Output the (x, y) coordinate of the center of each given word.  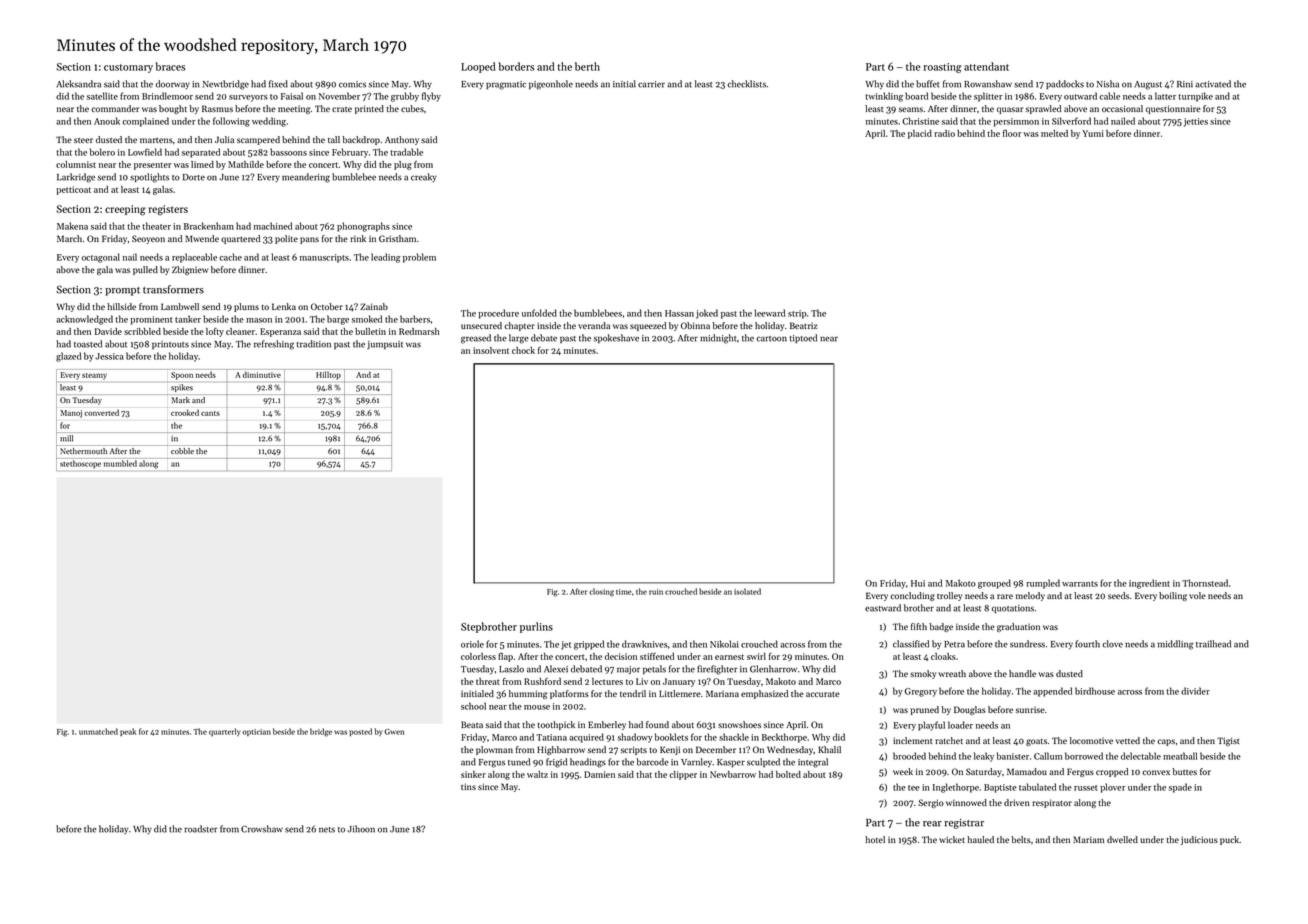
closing (601, 592)
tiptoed (803, 338)
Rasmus (217, 108)
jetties (1196, 122)
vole (1197, 595)
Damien (599, 774)
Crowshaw (262, 829)
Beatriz (803, 325)
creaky (424, 177)
